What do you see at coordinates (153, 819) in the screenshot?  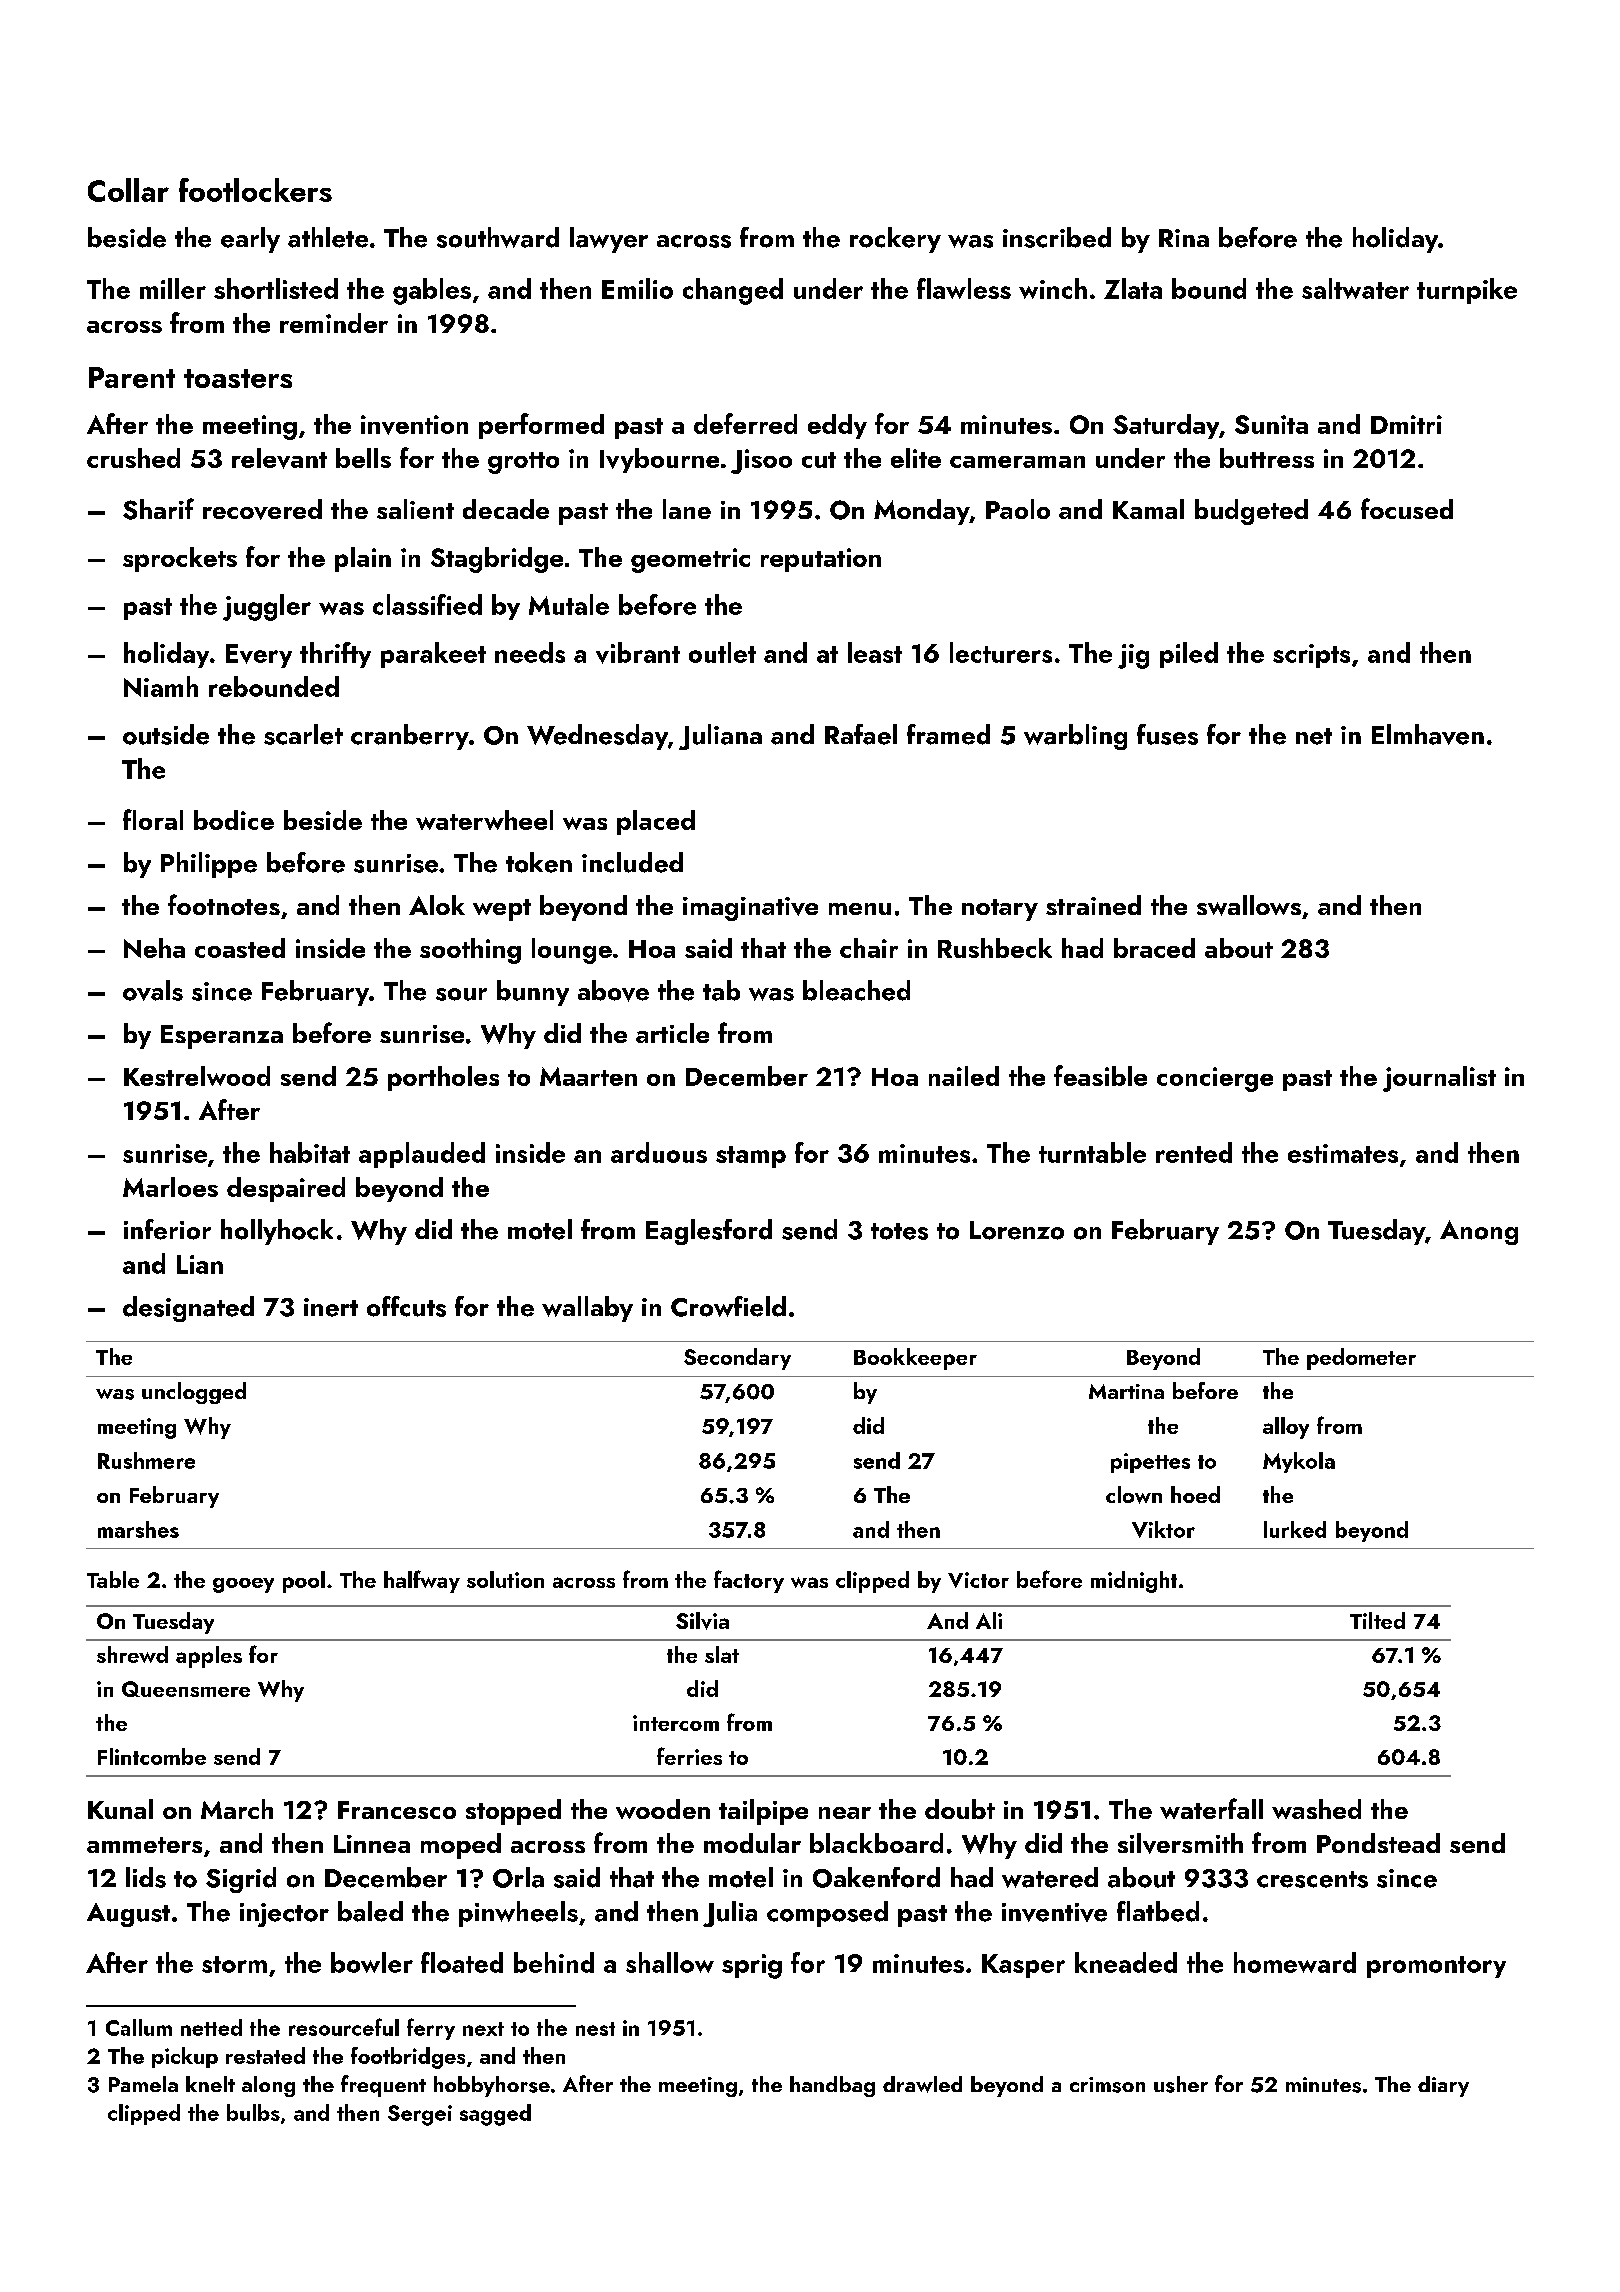 I see `floral` at bounding box center [153, 819].
